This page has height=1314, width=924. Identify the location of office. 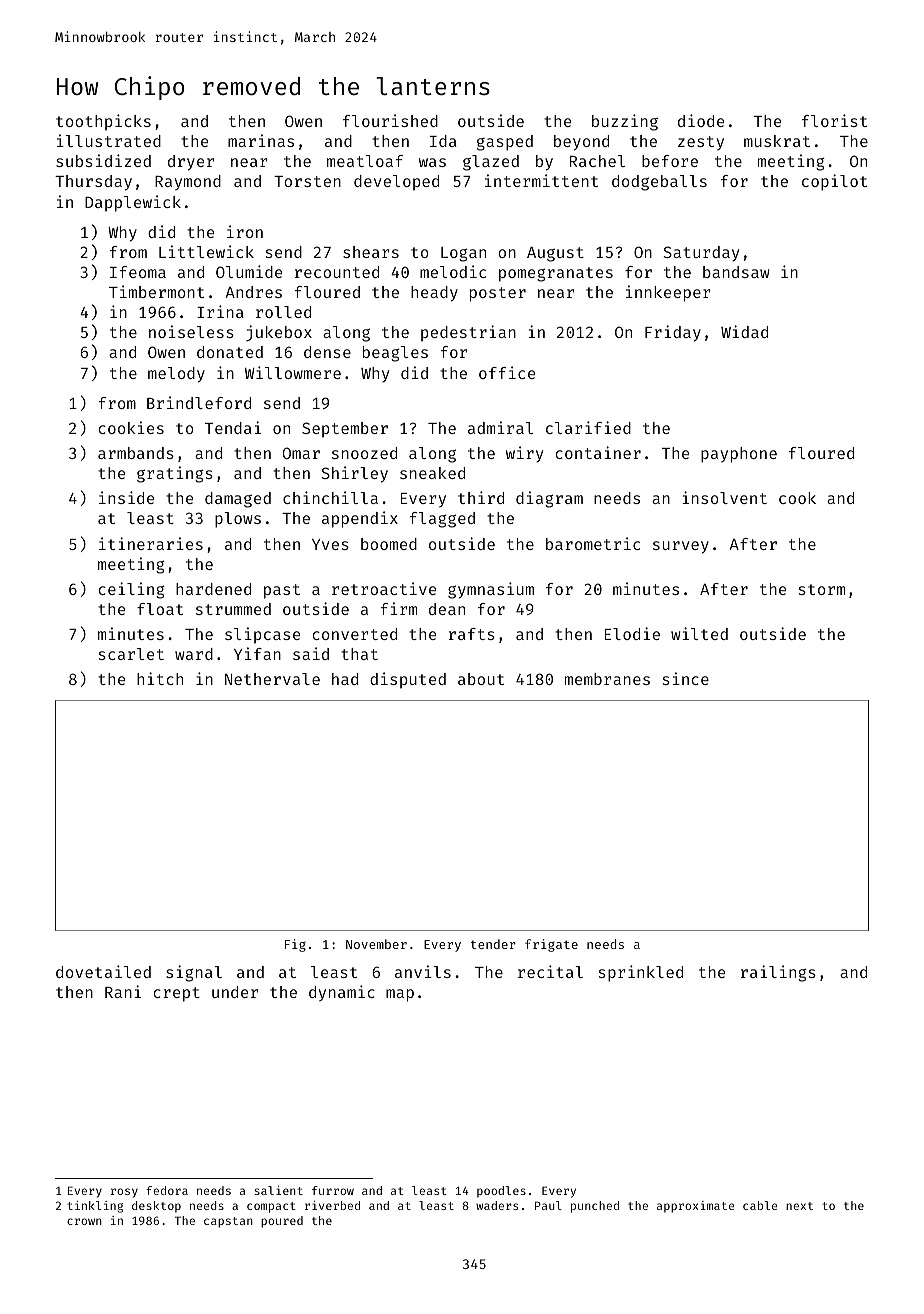
(507, 372).
